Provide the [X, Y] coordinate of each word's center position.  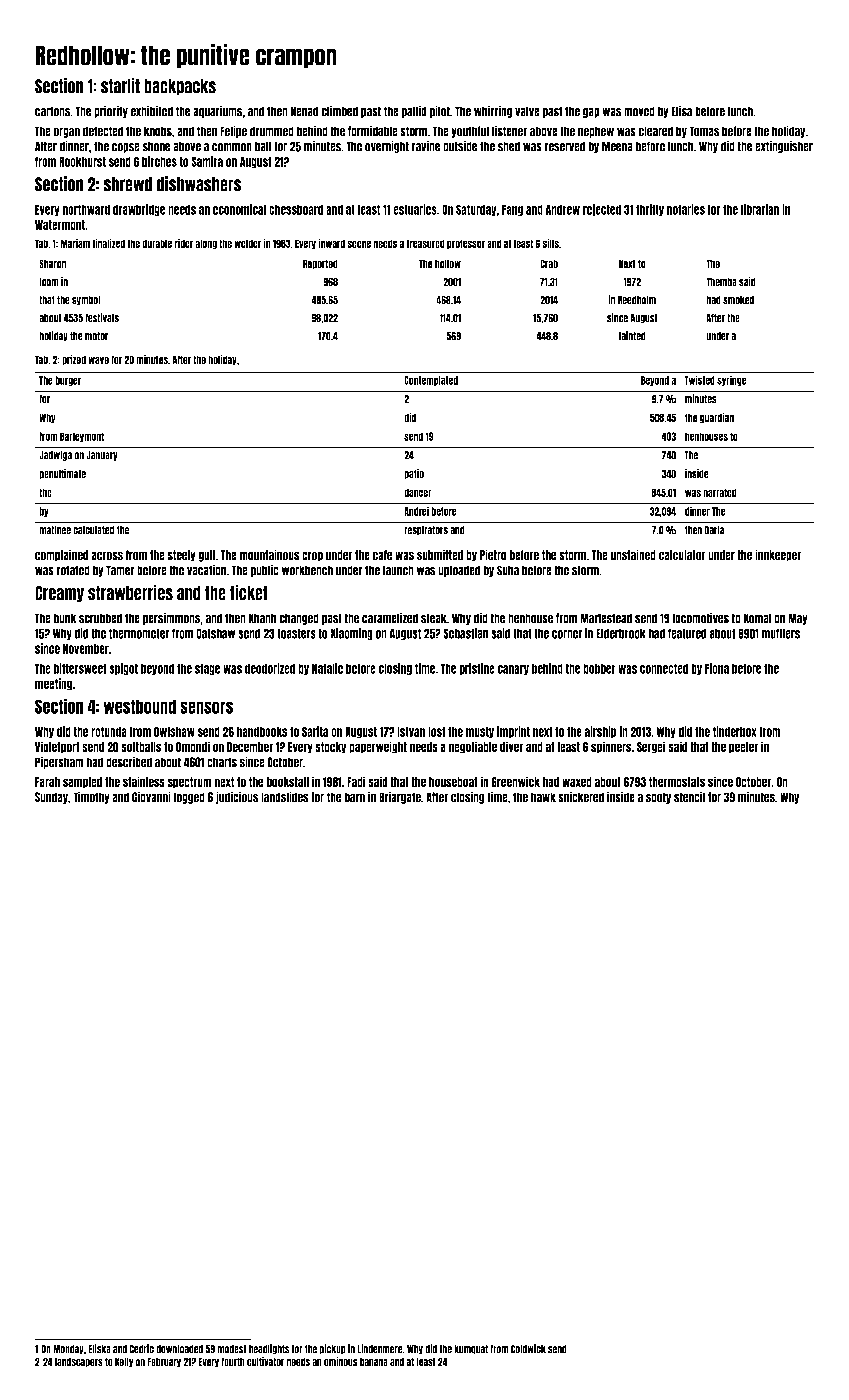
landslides [285, 797]
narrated [720, 492]
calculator [682, 555]
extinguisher [784, 147]
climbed [339, 111]
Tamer [120, 570]
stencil [689, 797]
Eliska [99, 1349]
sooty [658, 798]
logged [189, 798]
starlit [120, 86]
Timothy [91, 797]
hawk [543, 797]
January [102, 456]
